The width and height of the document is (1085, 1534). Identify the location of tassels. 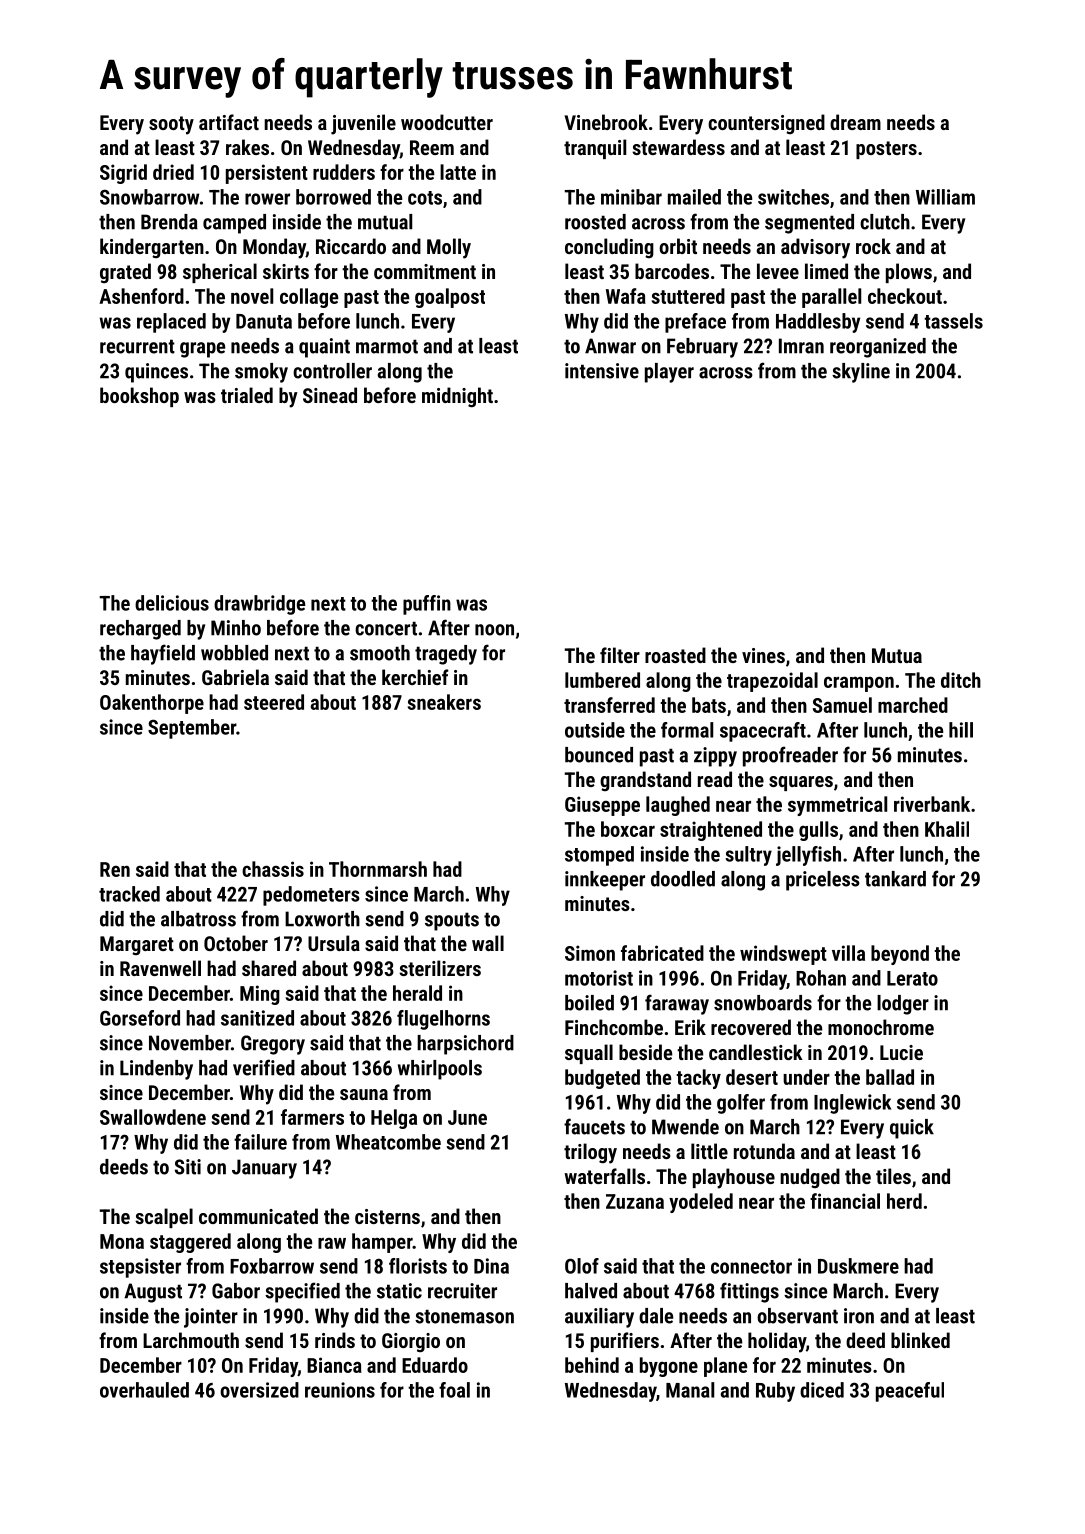
(953, 321).
